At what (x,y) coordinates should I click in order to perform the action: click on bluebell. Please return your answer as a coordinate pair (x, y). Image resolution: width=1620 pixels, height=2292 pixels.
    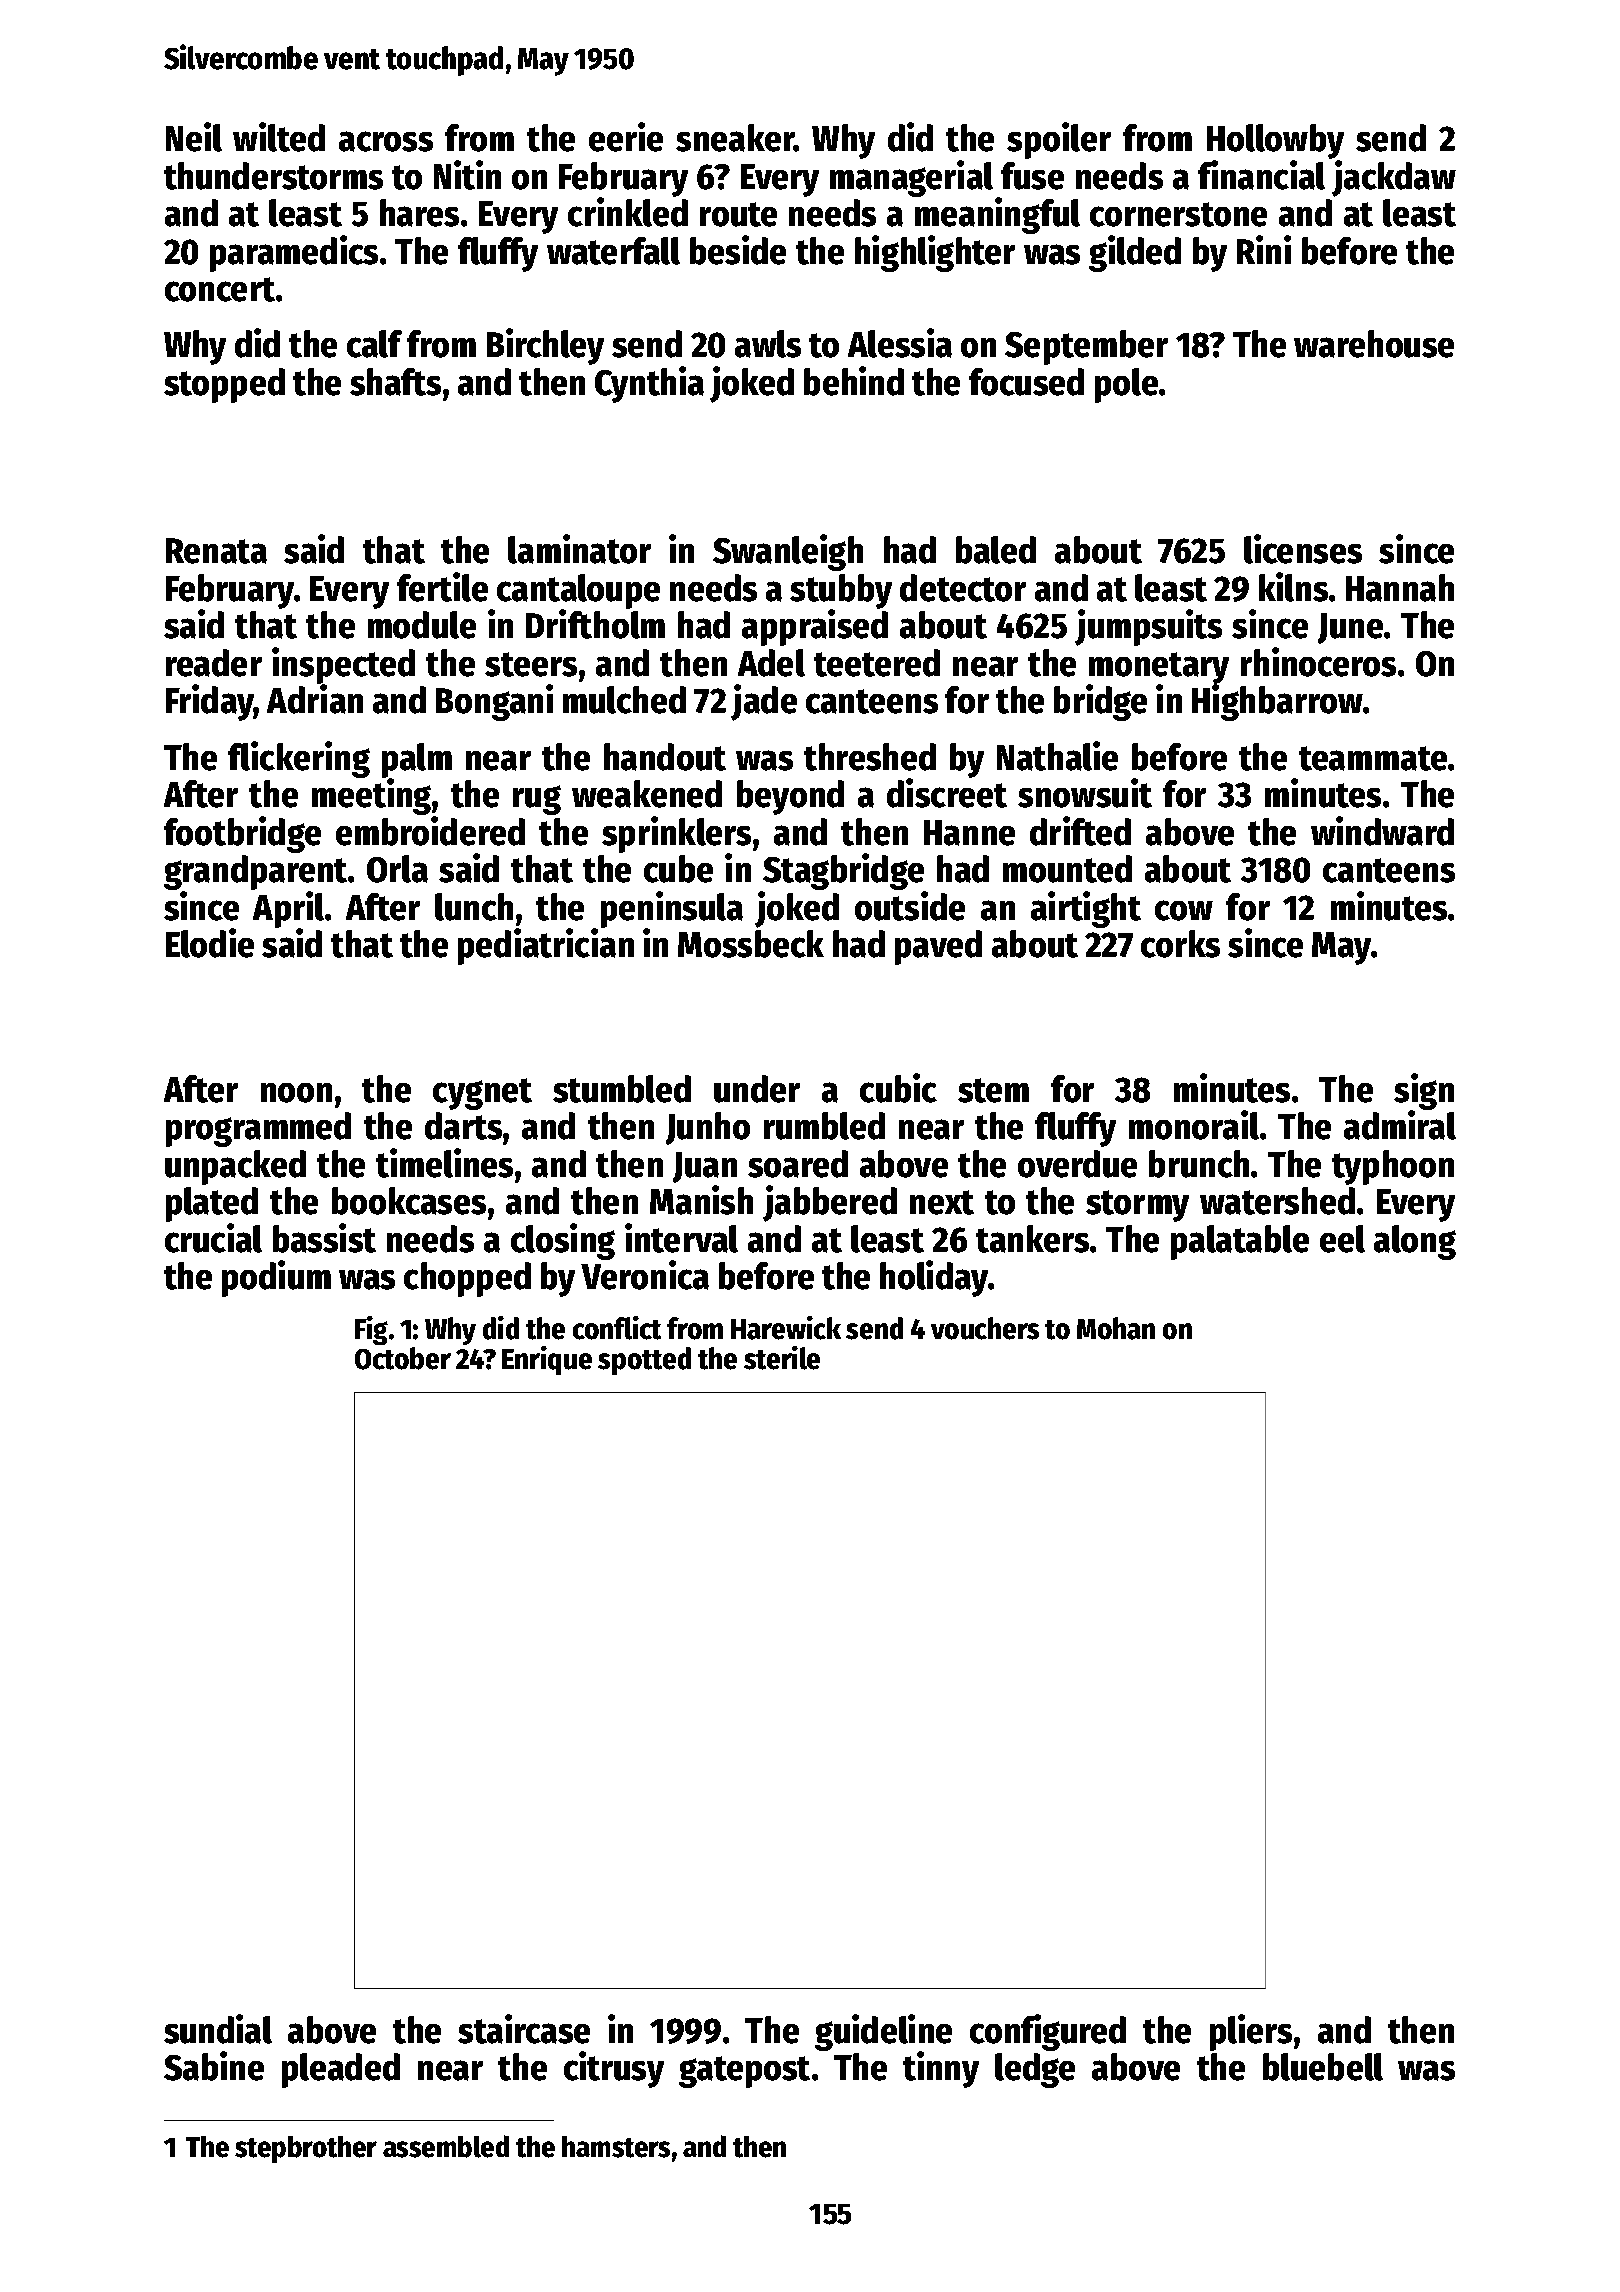
    Looking at the image, I should click on (1323, 2067).
